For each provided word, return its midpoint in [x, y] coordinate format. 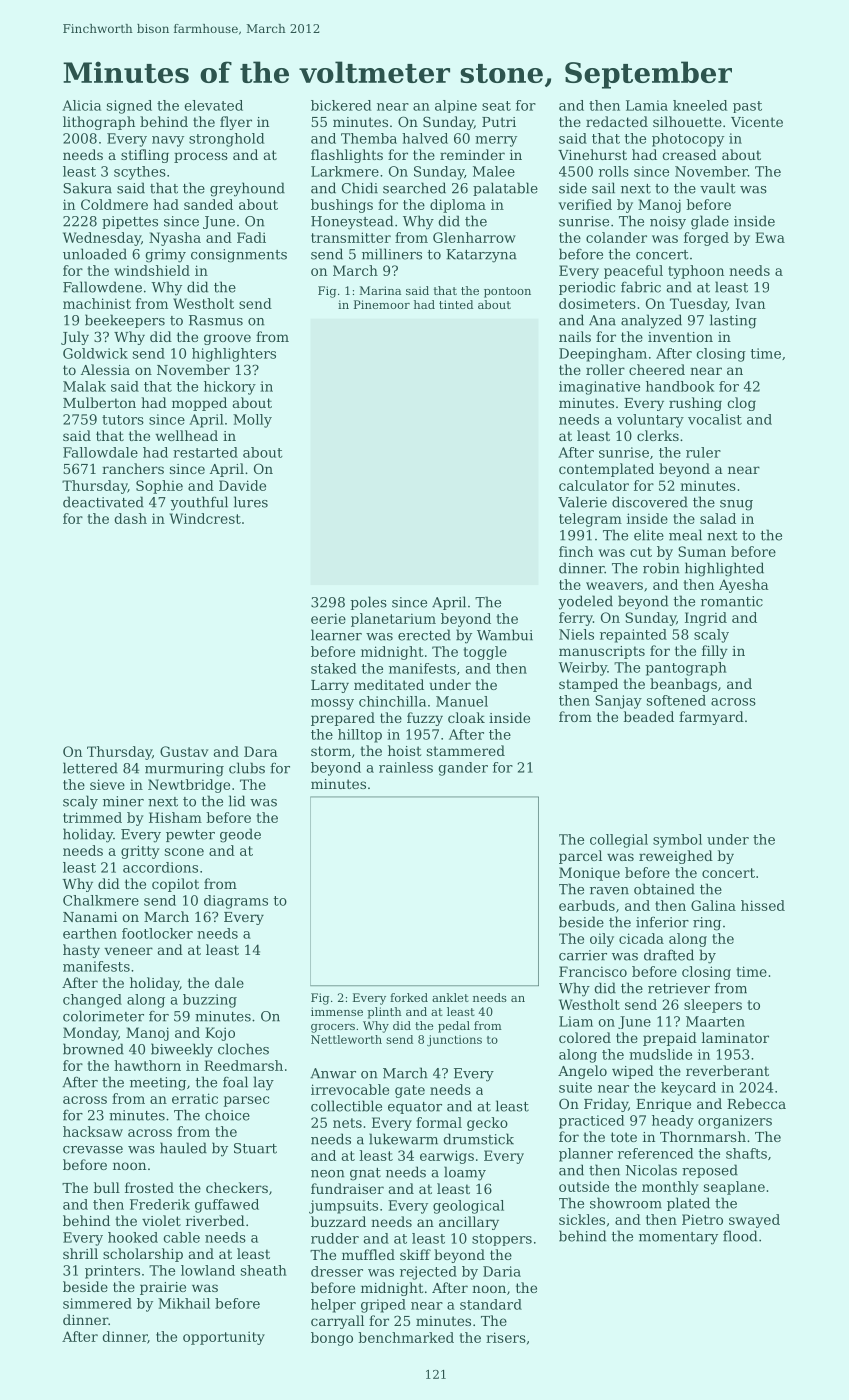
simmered [97, 1303]
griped [383, 1306]
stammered [466, 750]
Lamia [647, 105]
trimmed [92, 817]
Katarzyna [481, 256]
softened [676, 700]
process [201, 157]
